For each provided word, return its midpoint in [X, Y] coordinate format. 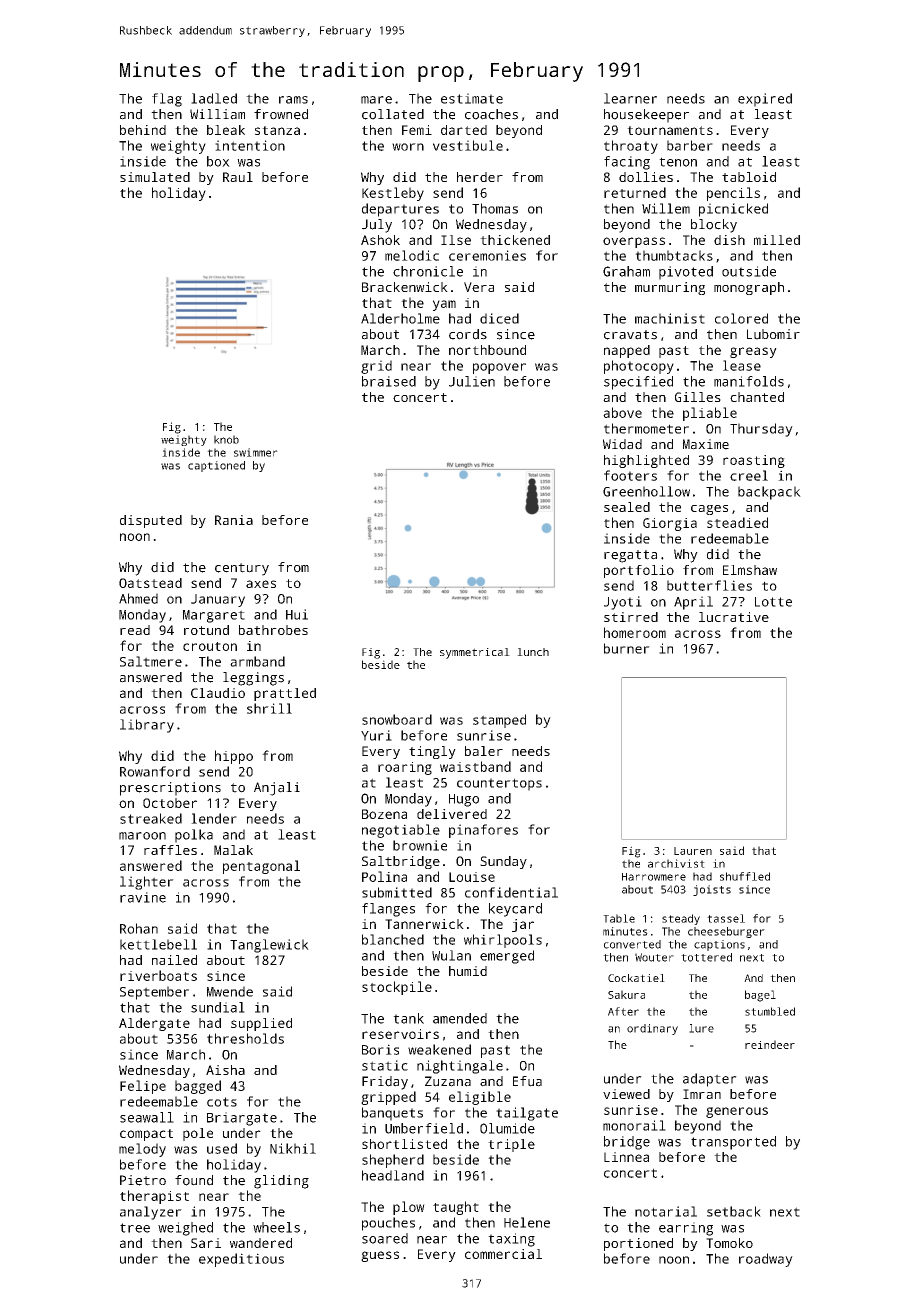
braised [389, 381]
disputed [151, 521]
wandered [261, 1243]
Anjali [277, 789]
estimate [472, 98]
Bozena [384, 814]
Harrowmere [654, 877]
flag [167, 100]
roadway [766, 1260]
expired [765, 100]
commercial [503, 1254]
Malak [233, 850]
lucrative [734, 617]
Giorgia [670, 524]
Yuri [376, 735]
